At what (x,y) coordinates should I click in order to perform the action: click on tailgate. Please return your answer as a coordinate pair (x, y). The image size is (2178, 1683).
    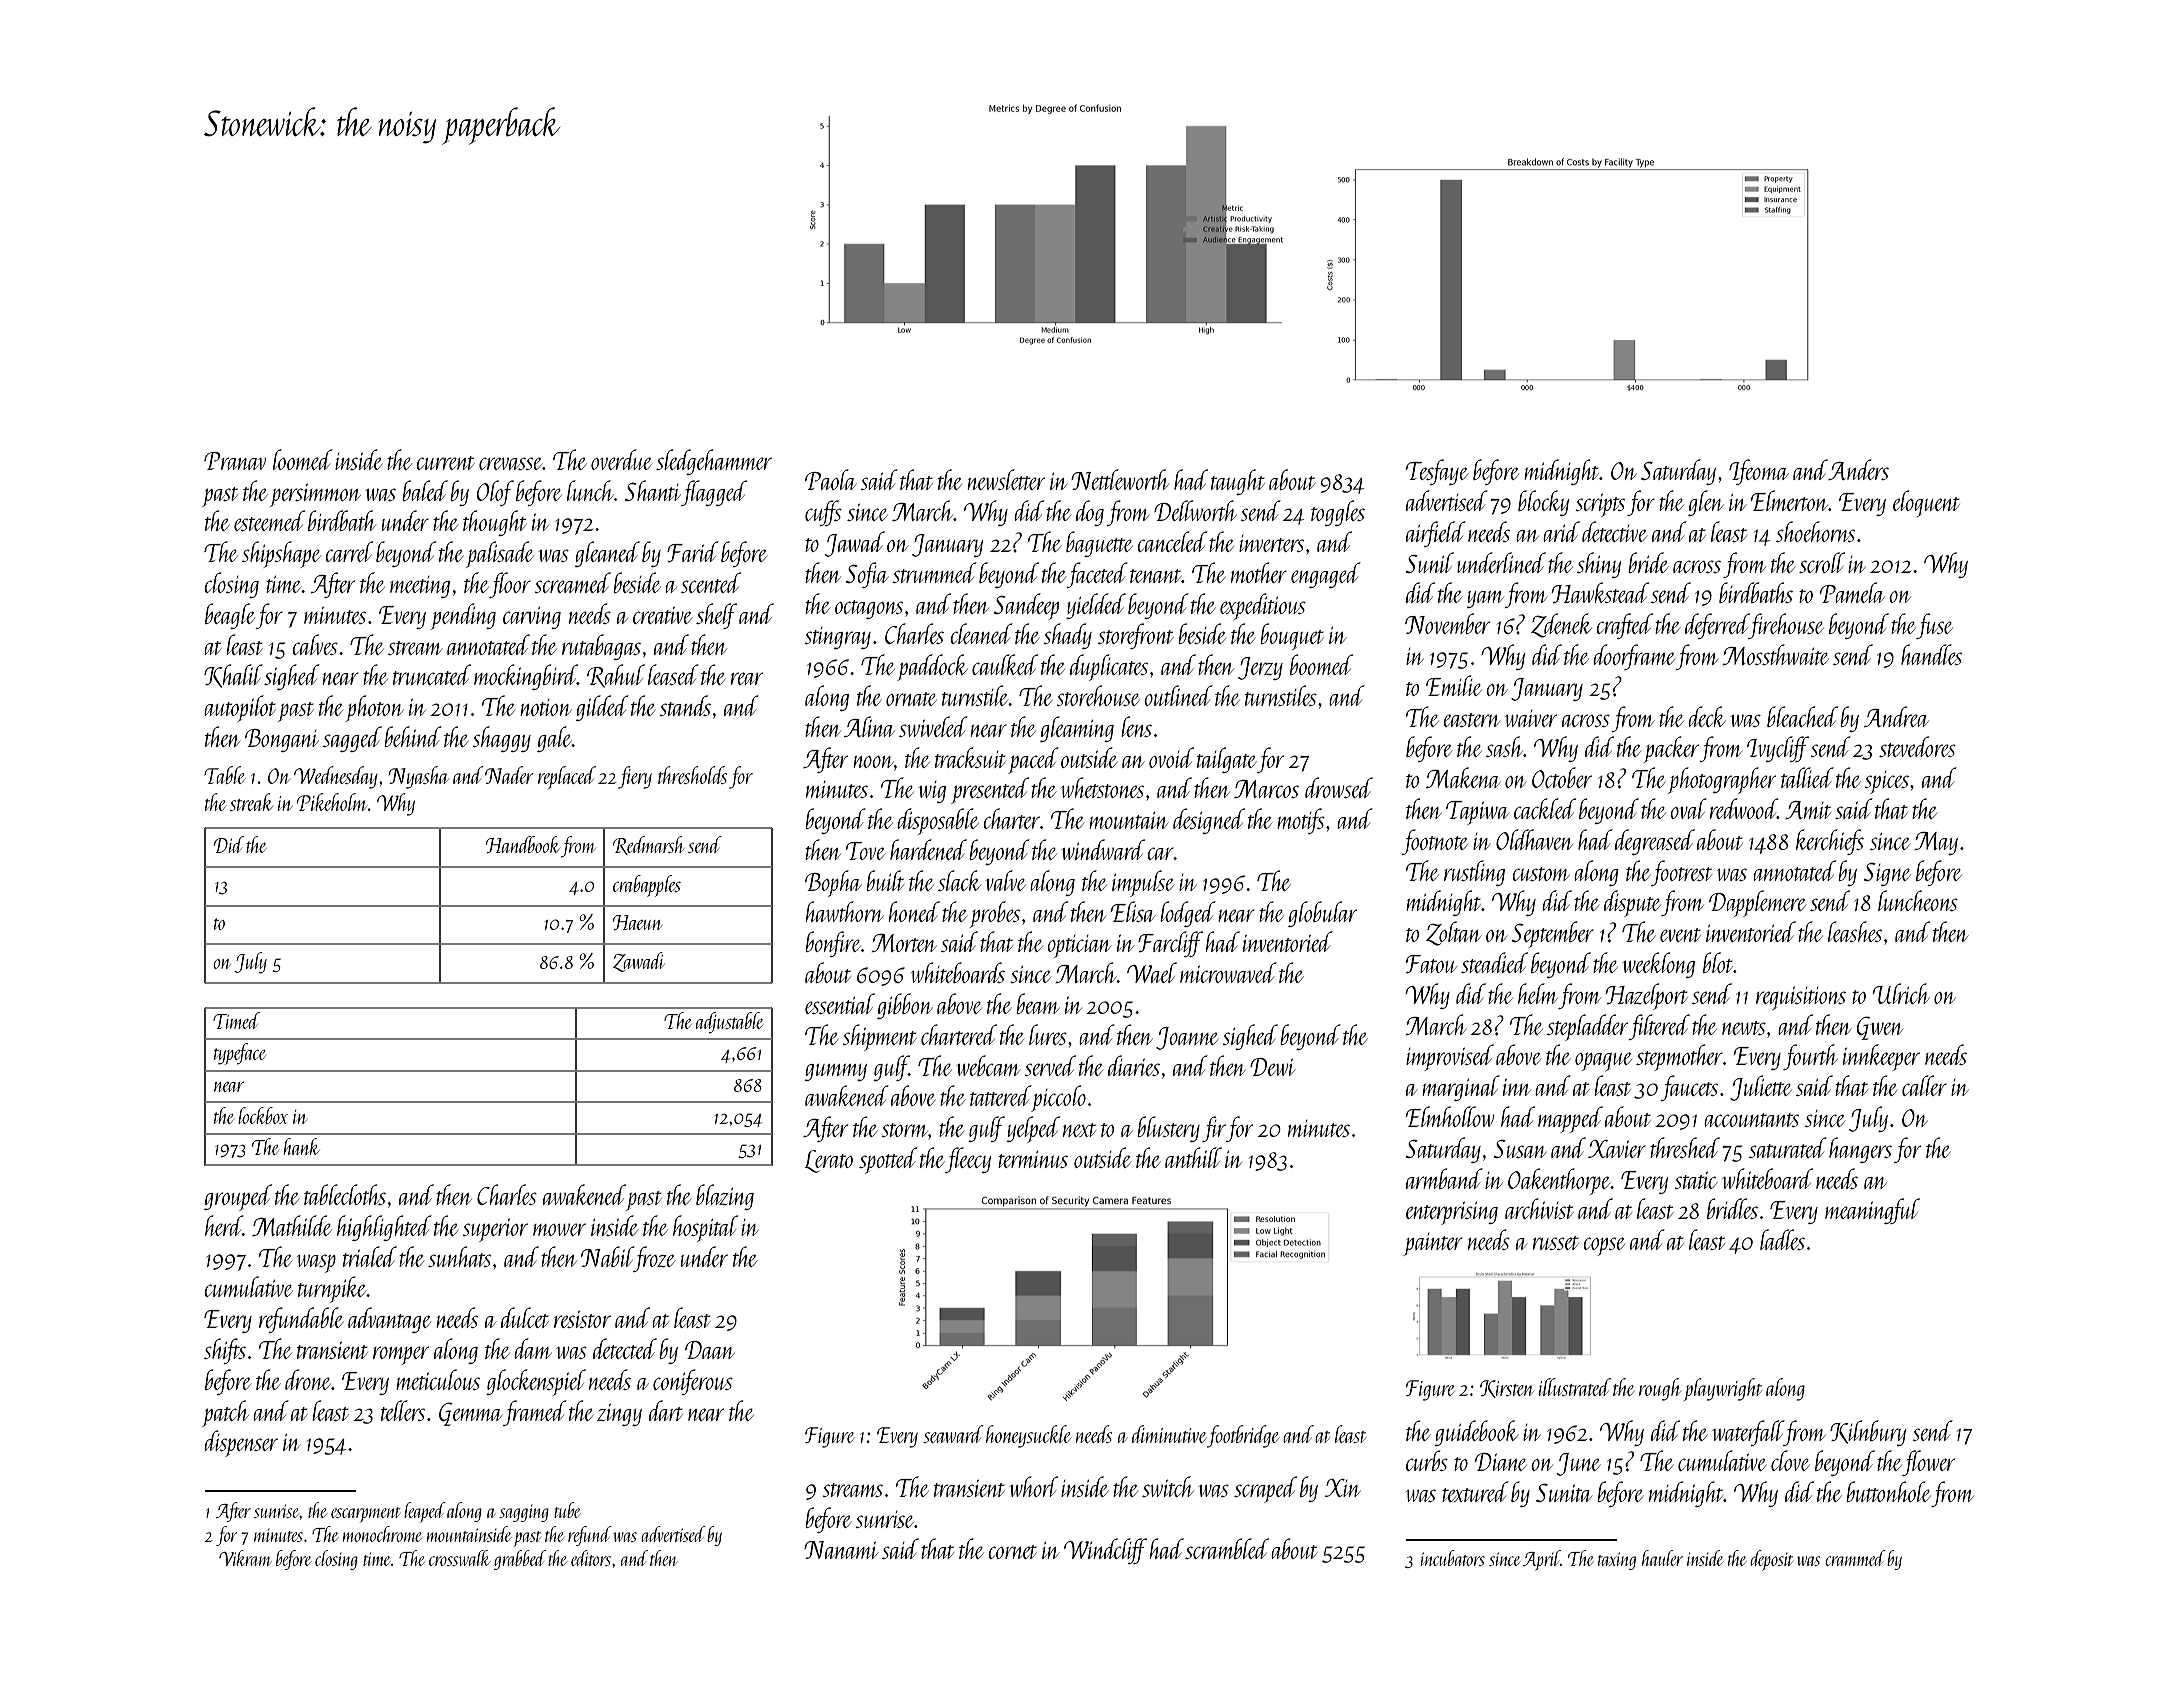
    Looking at the image, I should click on (1227, 760).
